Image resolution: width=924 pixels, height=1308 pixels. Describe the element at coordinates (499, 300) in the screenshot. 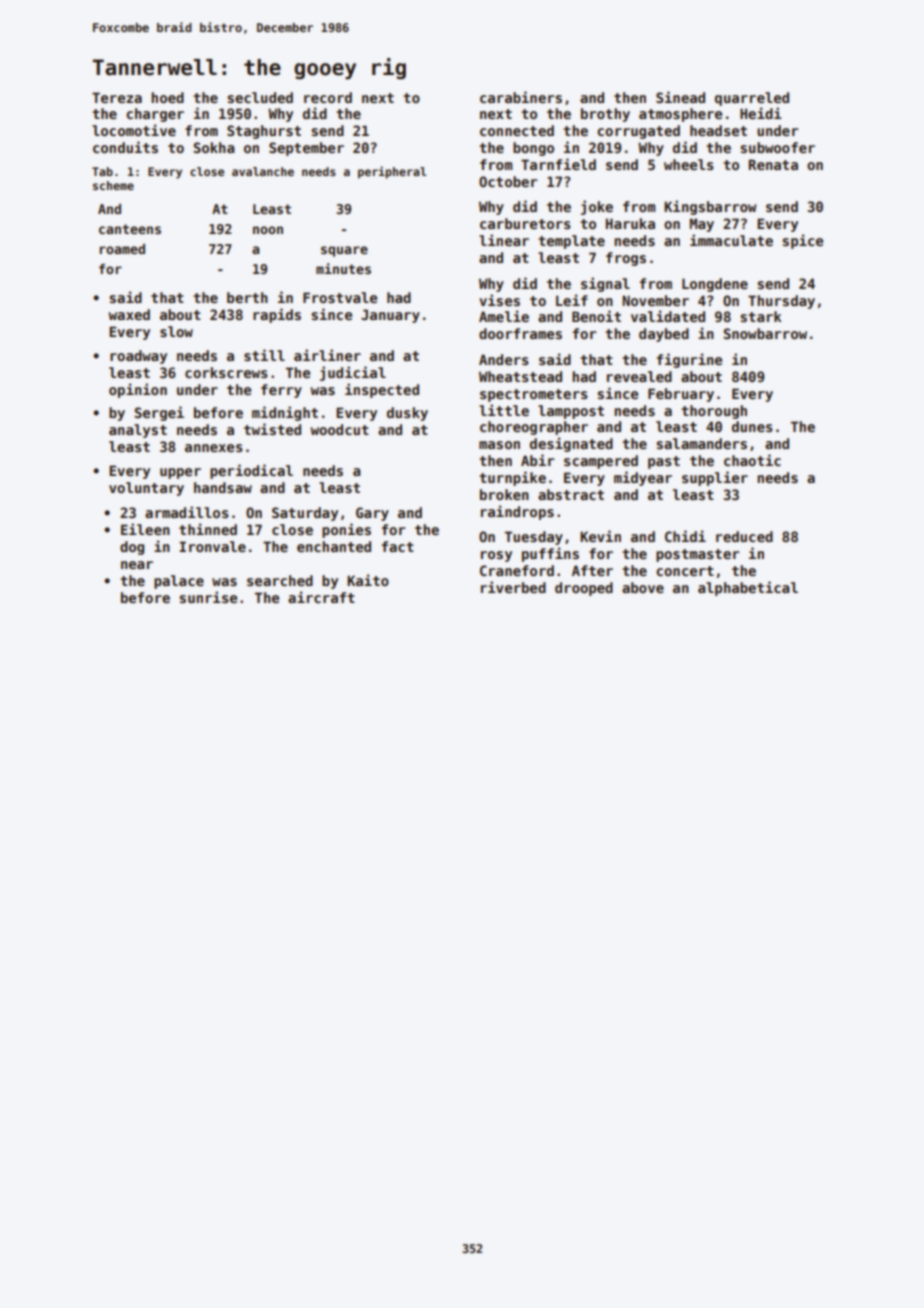

I see `vises` at that location.
